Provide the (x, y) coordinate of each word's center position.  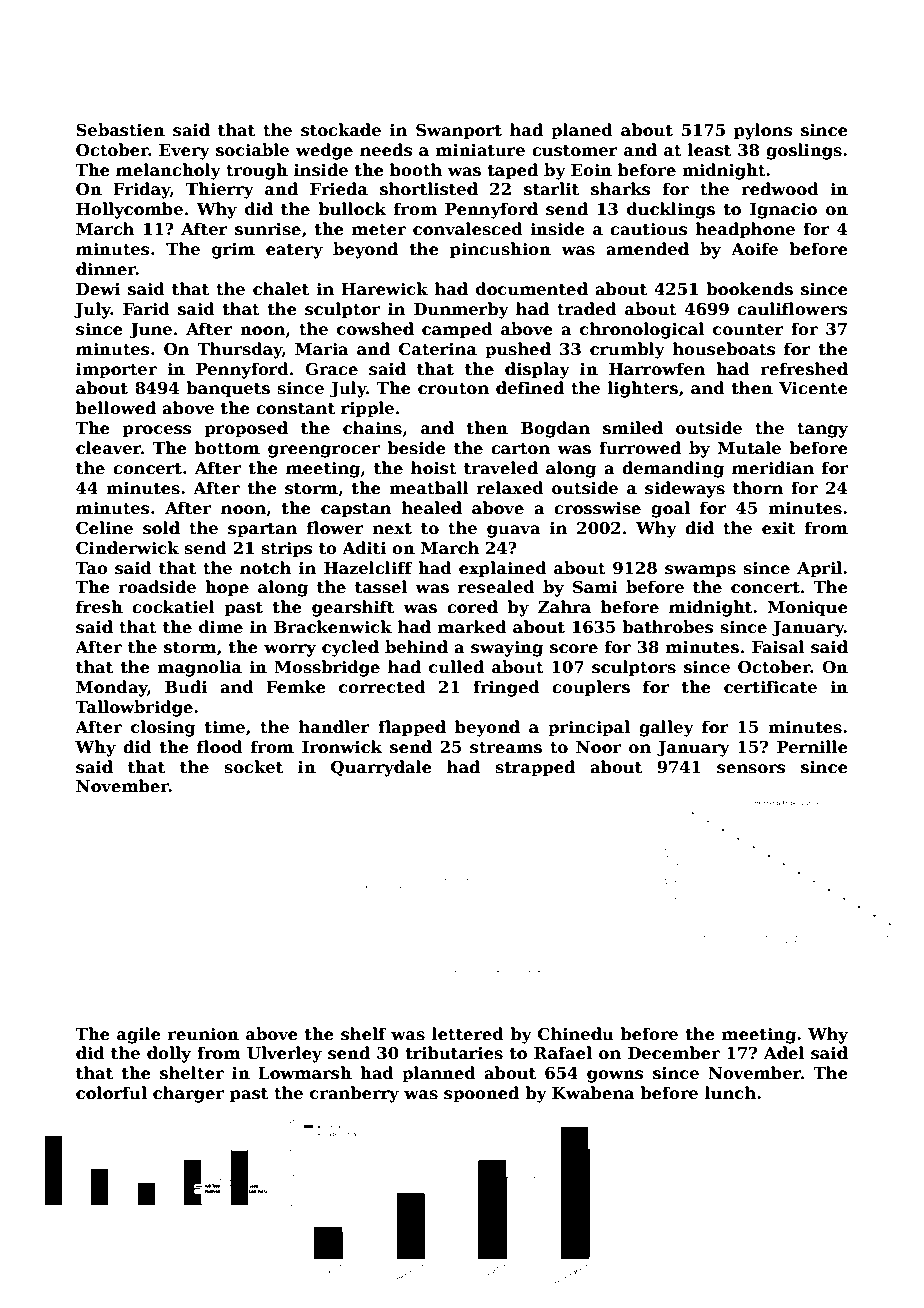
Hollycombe (129, 210)
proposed (246, 429)
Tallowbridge (134, 708)
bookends (749, 289)
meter (379, 230)
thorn (758, 488)
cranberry (354, 1094)
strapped (535, 768)
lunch (730, 1093)
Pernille (812, 747)
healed (432, 508)
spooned (481, 1094)
